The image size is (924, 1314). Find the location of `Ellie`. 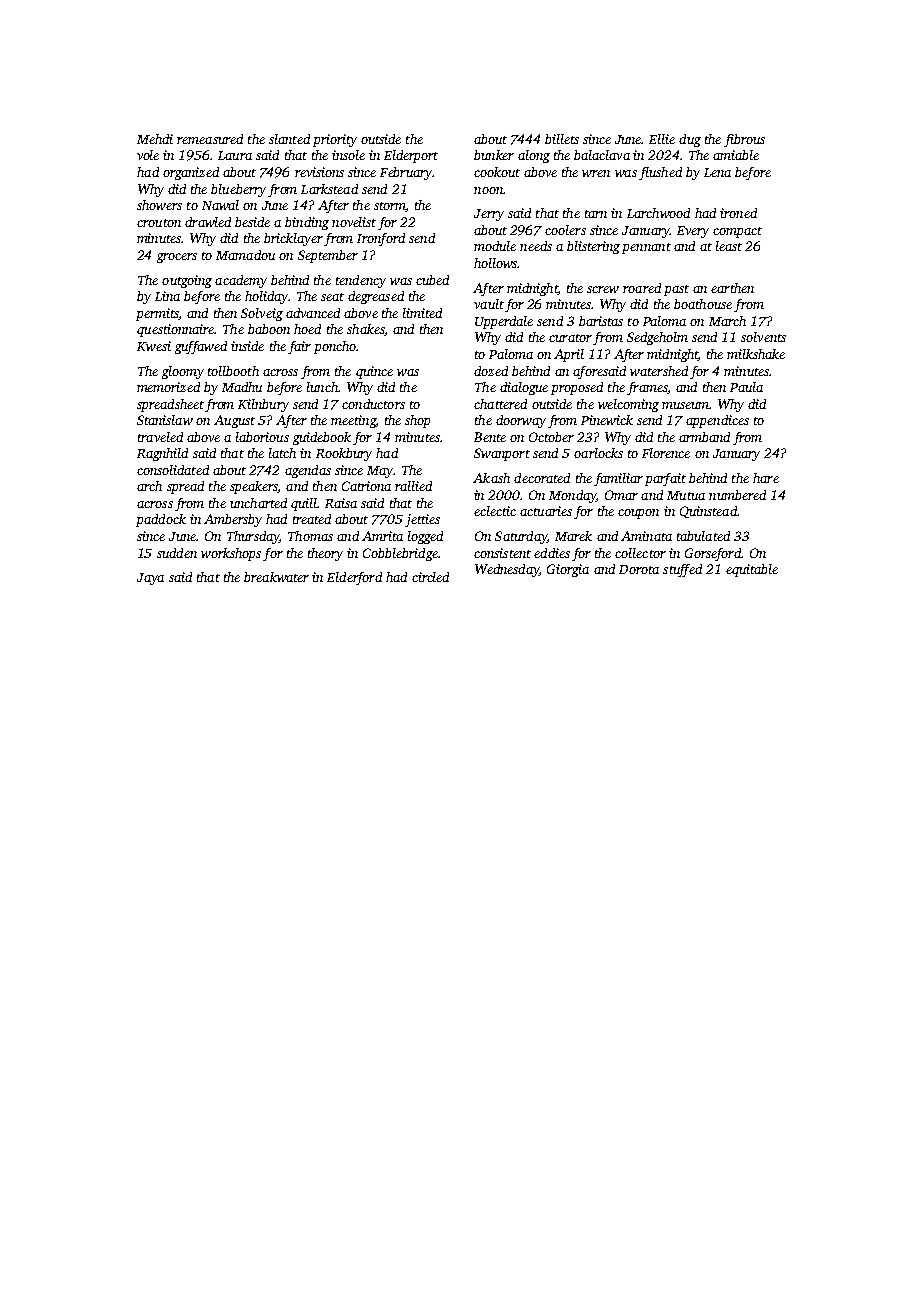

Ellie is located at coordinates (662, 139).
